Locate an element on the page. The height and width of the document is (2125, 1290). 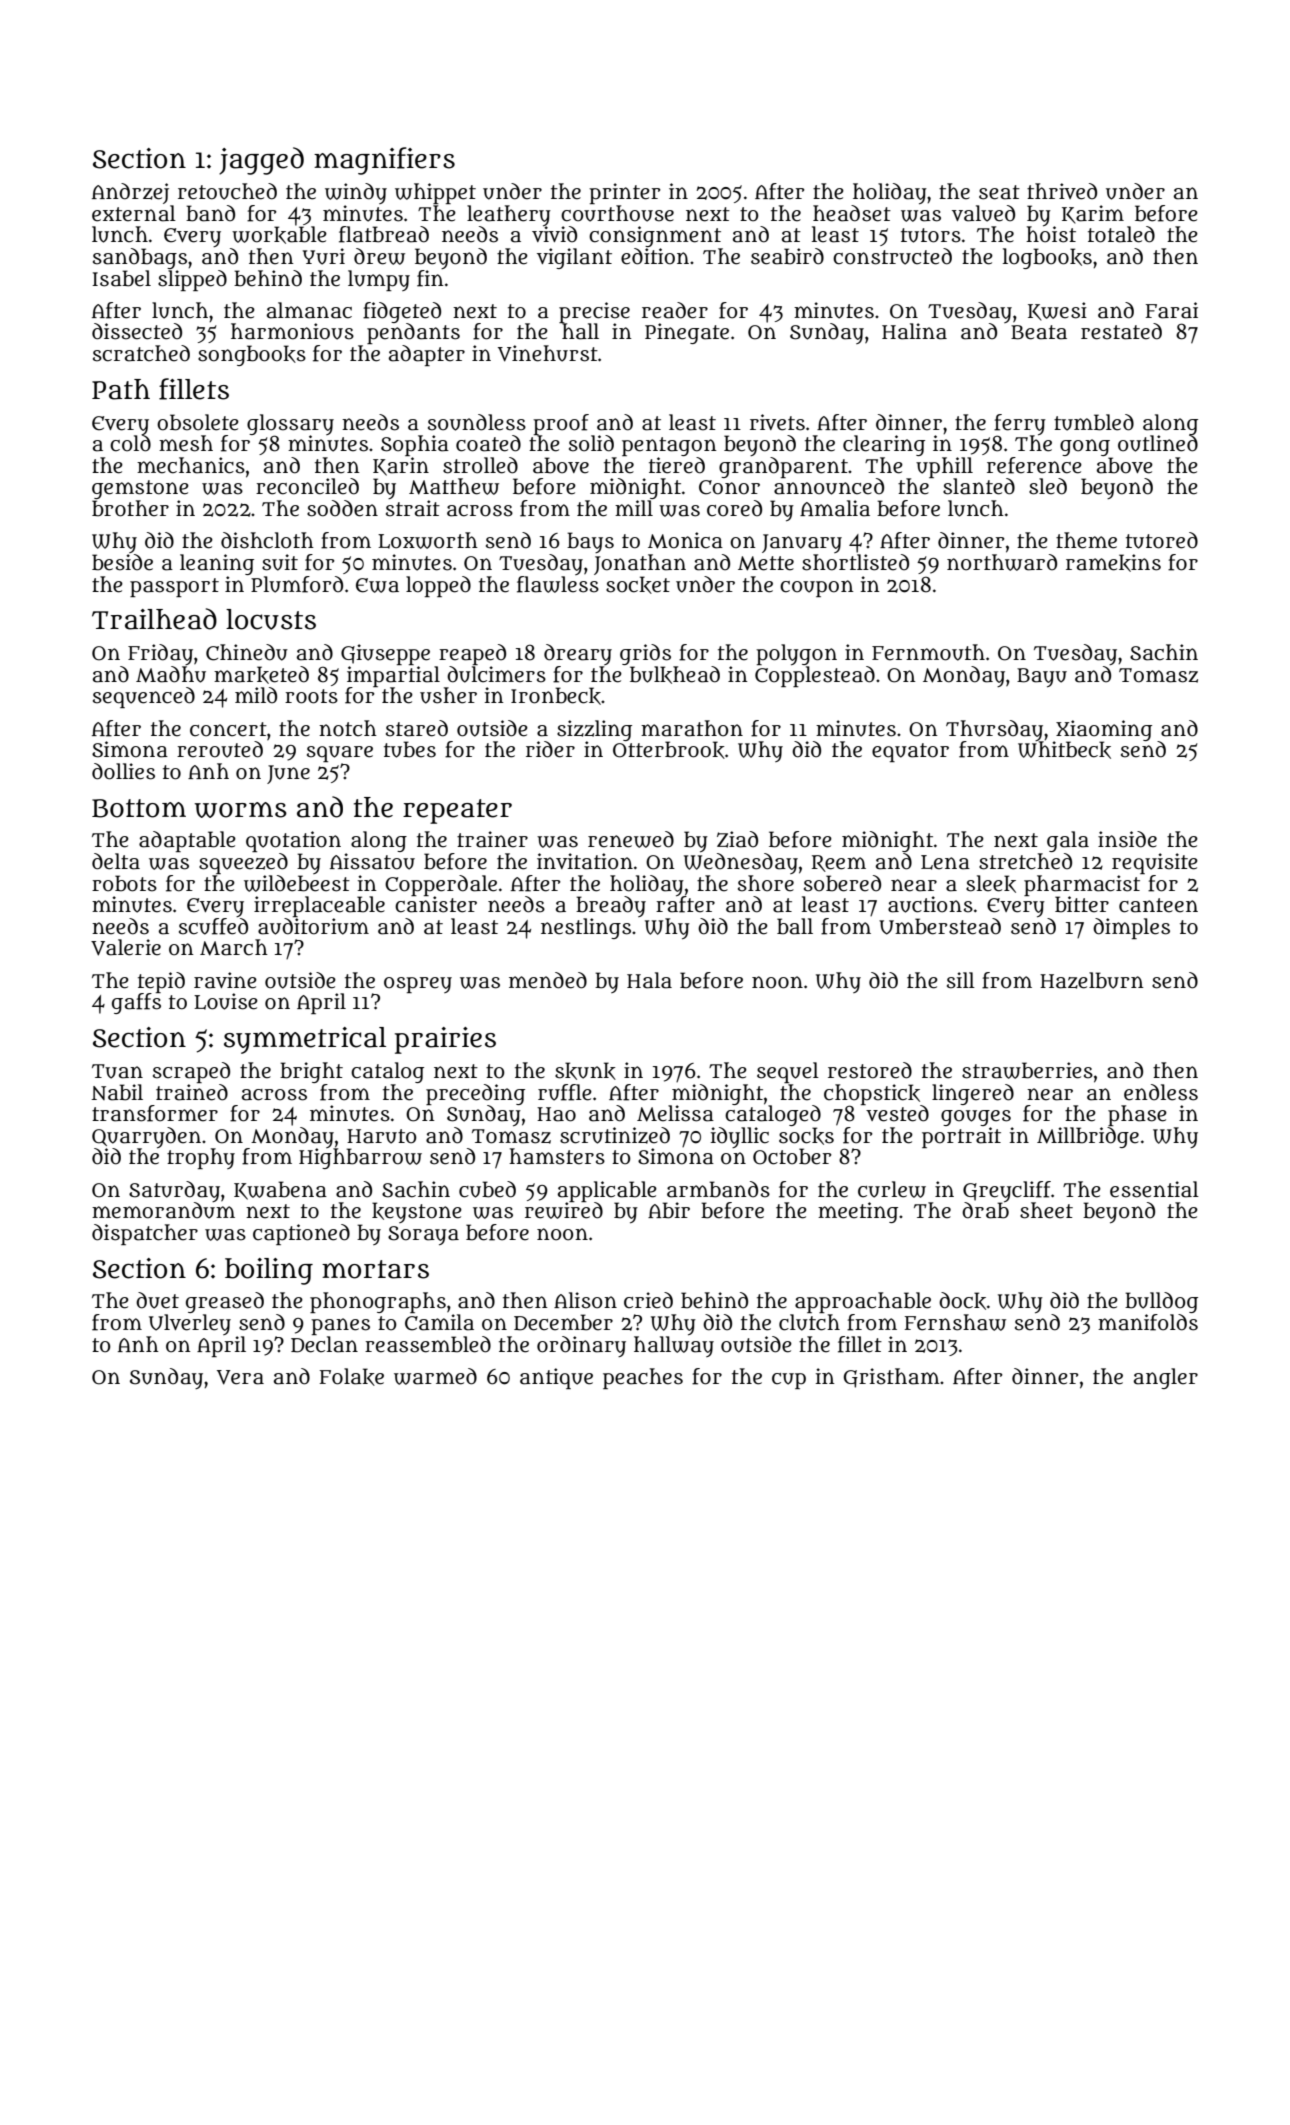
panes is located at coordinates (340, 1326).
